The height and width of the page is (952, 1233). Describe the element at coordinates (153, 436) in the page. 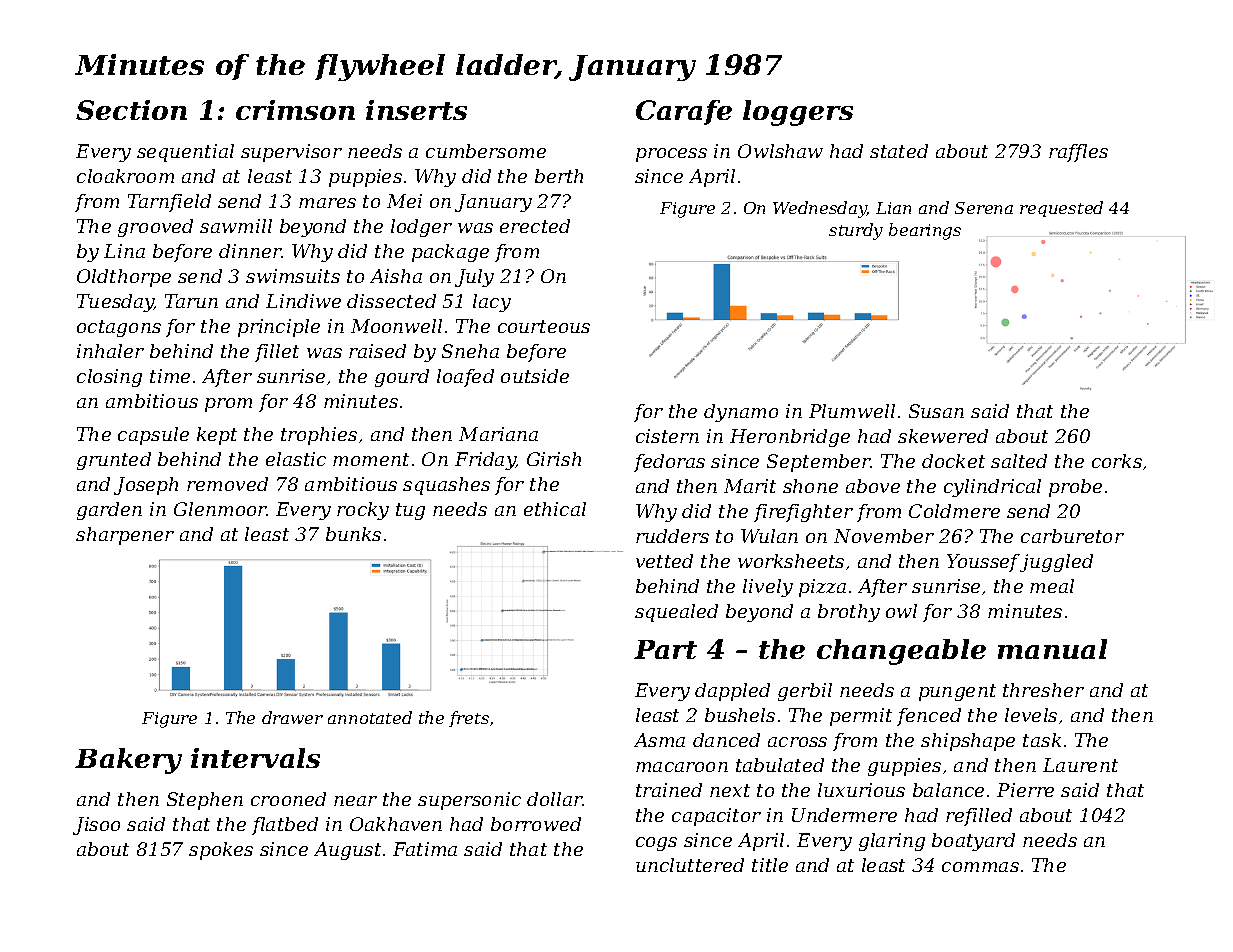

I see `capsule` at that location.
